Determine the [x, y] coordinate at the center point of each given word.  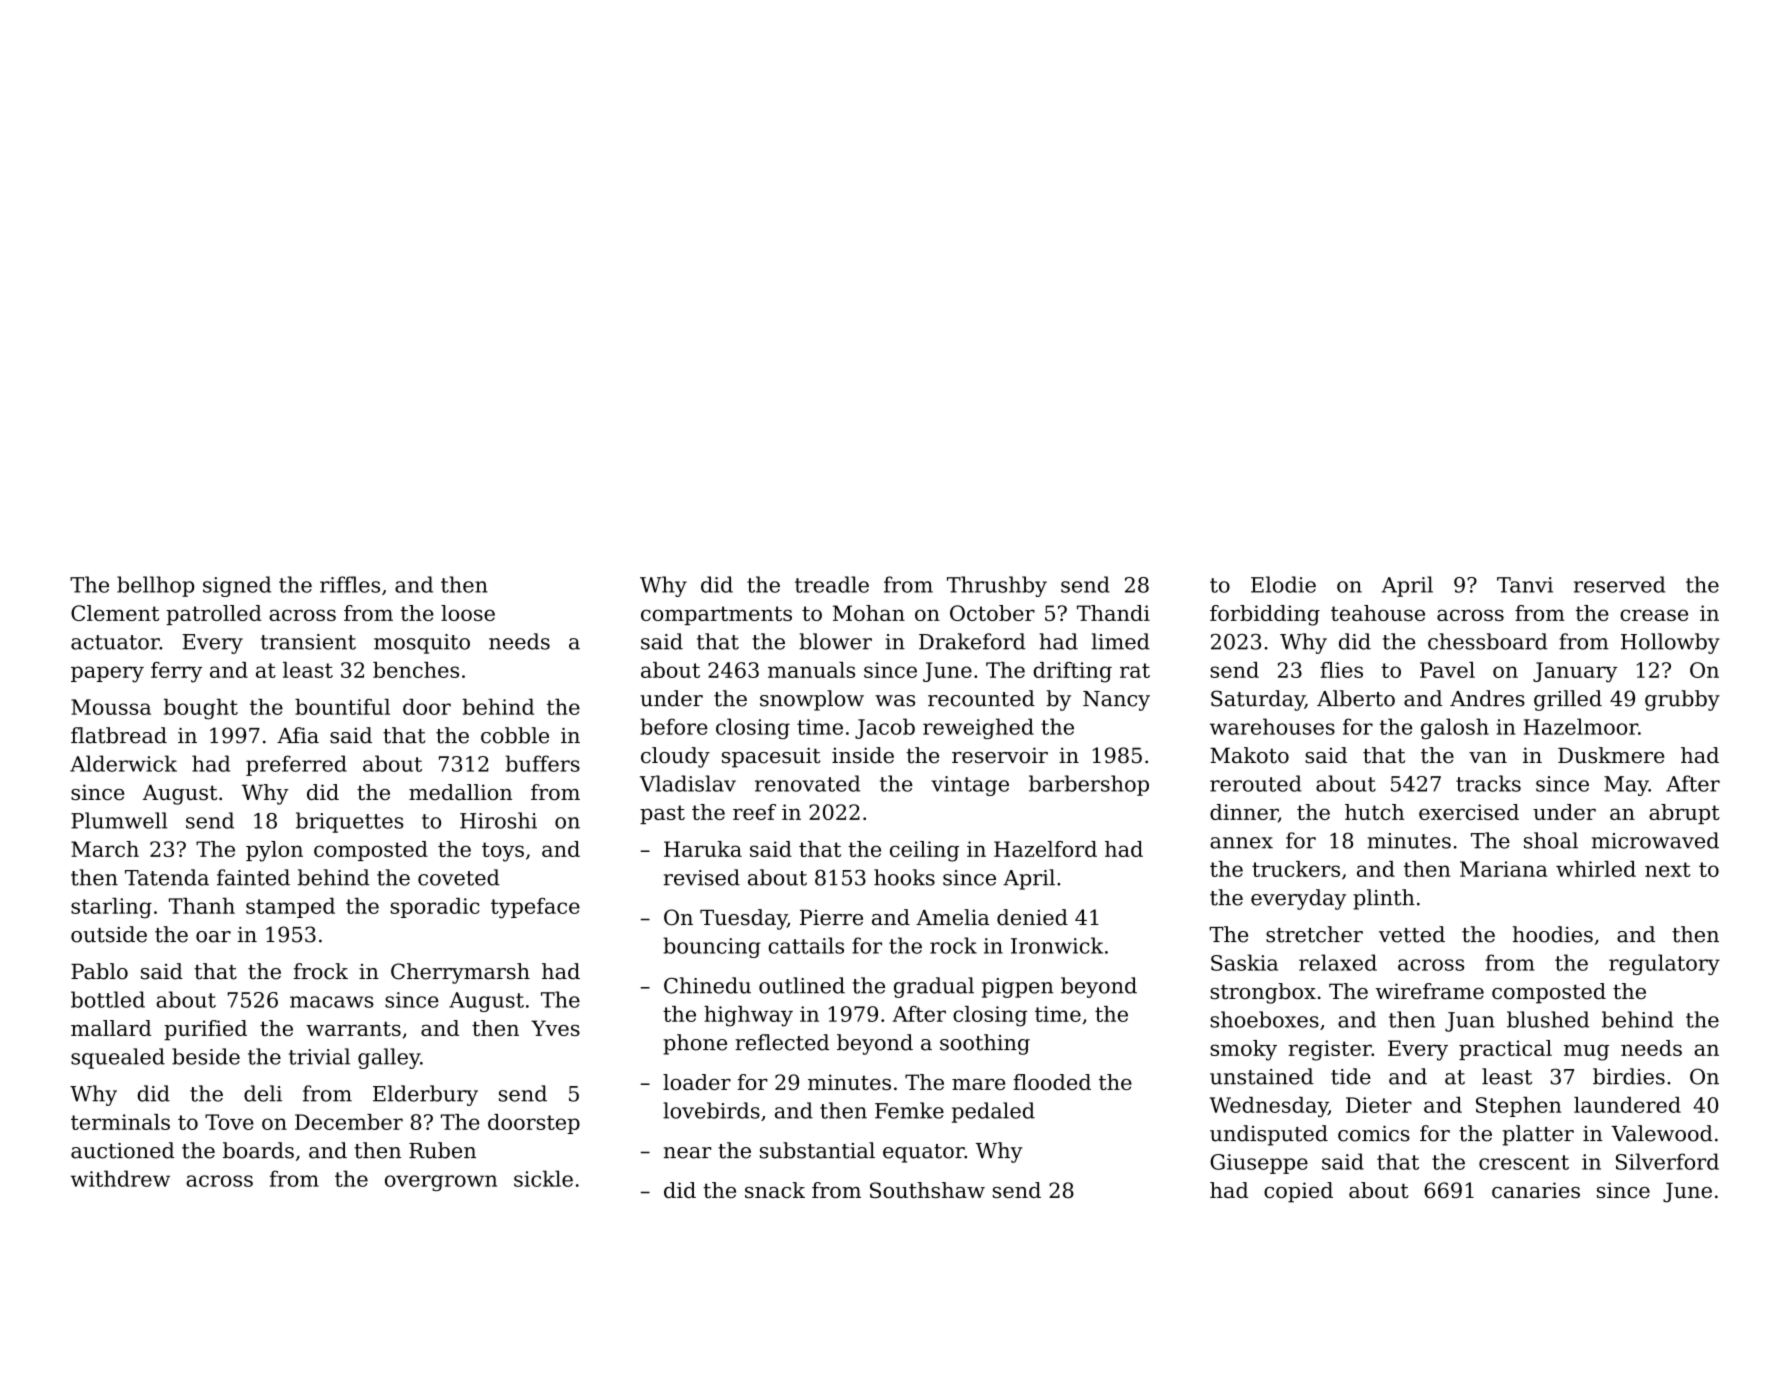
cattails [806, 945]
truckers [1296, 869]
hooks [904, 877]
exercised [1469, 812]
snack [775, 1190]
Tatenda [167, 877]
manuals [811, 670]
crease [1654, 615]
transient [308, 642]
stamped [290, 908]
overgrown [441, 1183]
